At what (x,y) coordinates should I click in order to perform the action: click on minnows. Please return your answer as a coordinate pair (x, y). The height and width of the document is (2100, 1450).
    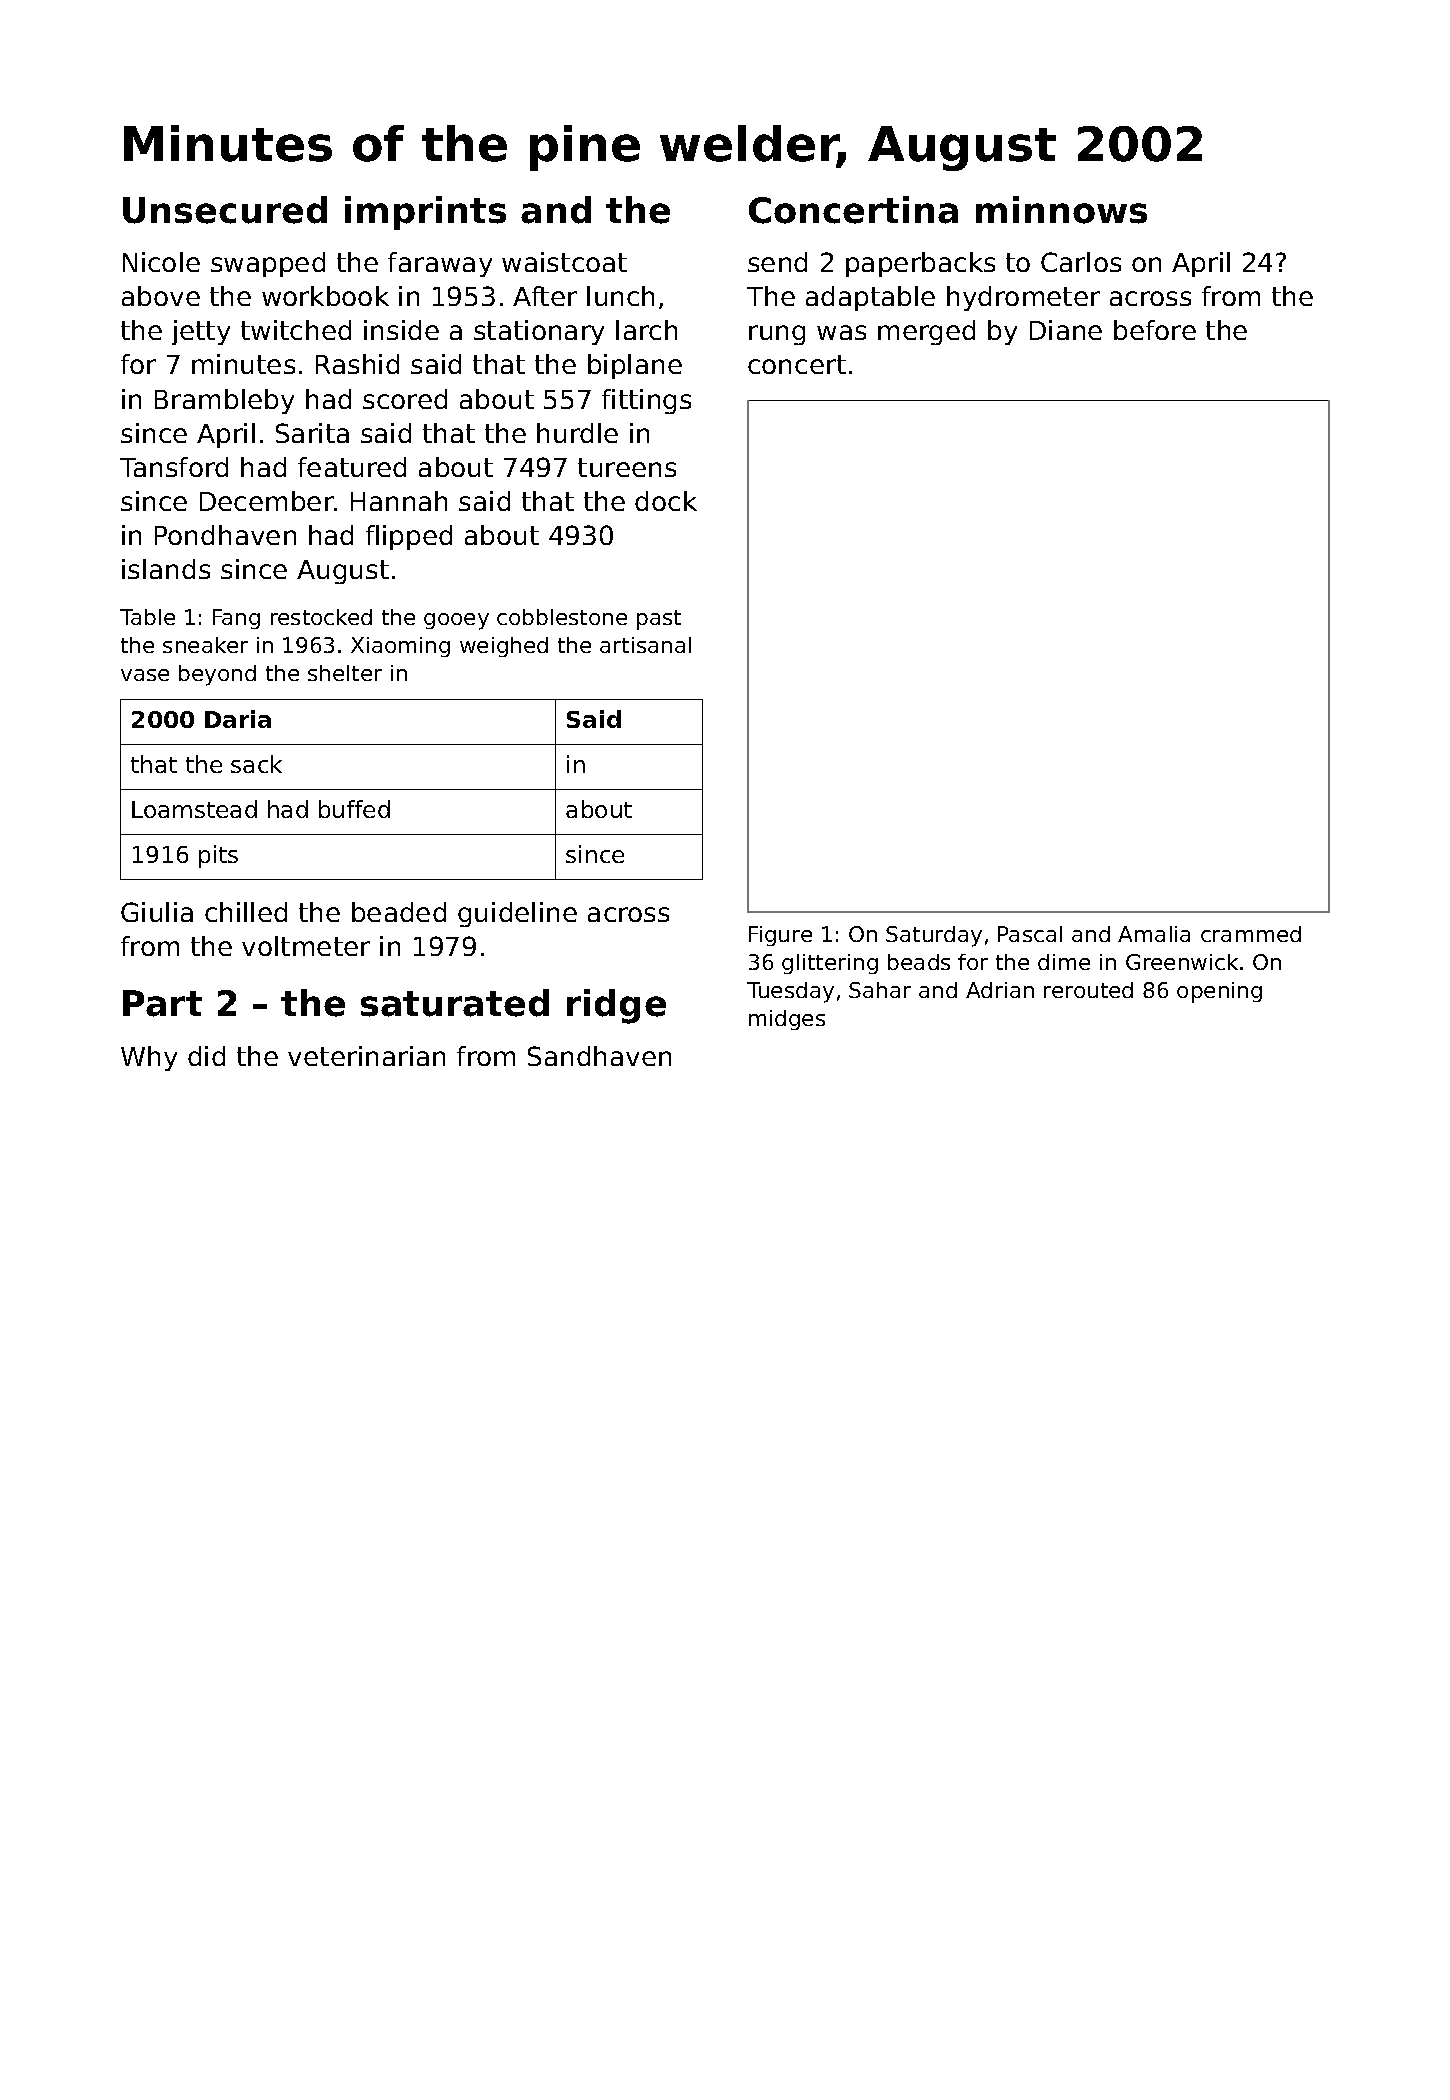
    Looking at the image, I should click on (1061, 210).
